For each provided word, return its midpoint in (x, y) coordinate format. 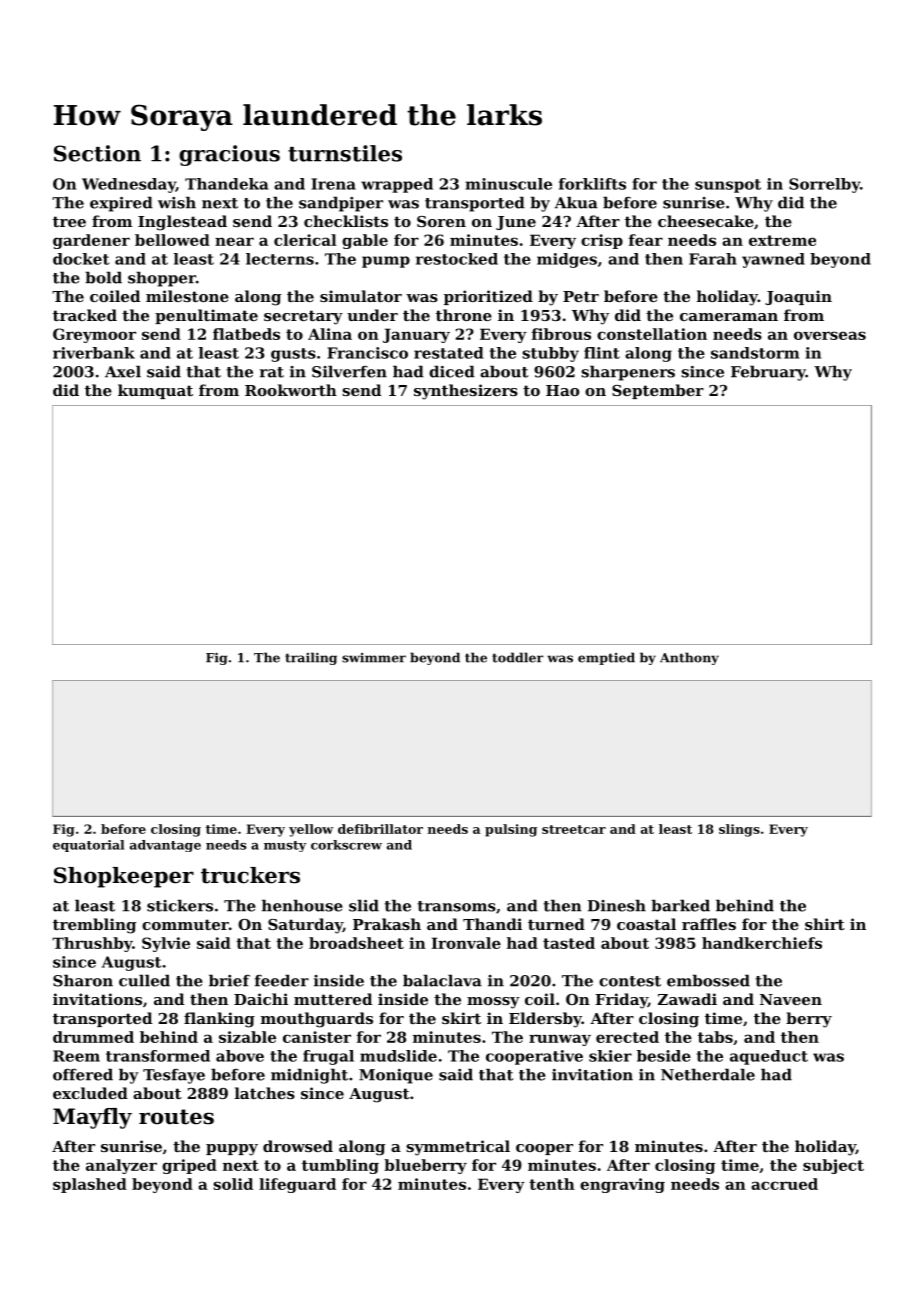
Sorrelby (824, 185)
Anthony (689, 658)
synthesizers (466, 392)
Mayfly (92, 1118)
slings (739, 830)
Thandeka (226, 184)
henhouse (302, 905)
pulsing (511, 830)
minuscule (508, 184)
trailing (311, 658)
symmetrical (458, 1148)
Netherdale (708, 1074)
